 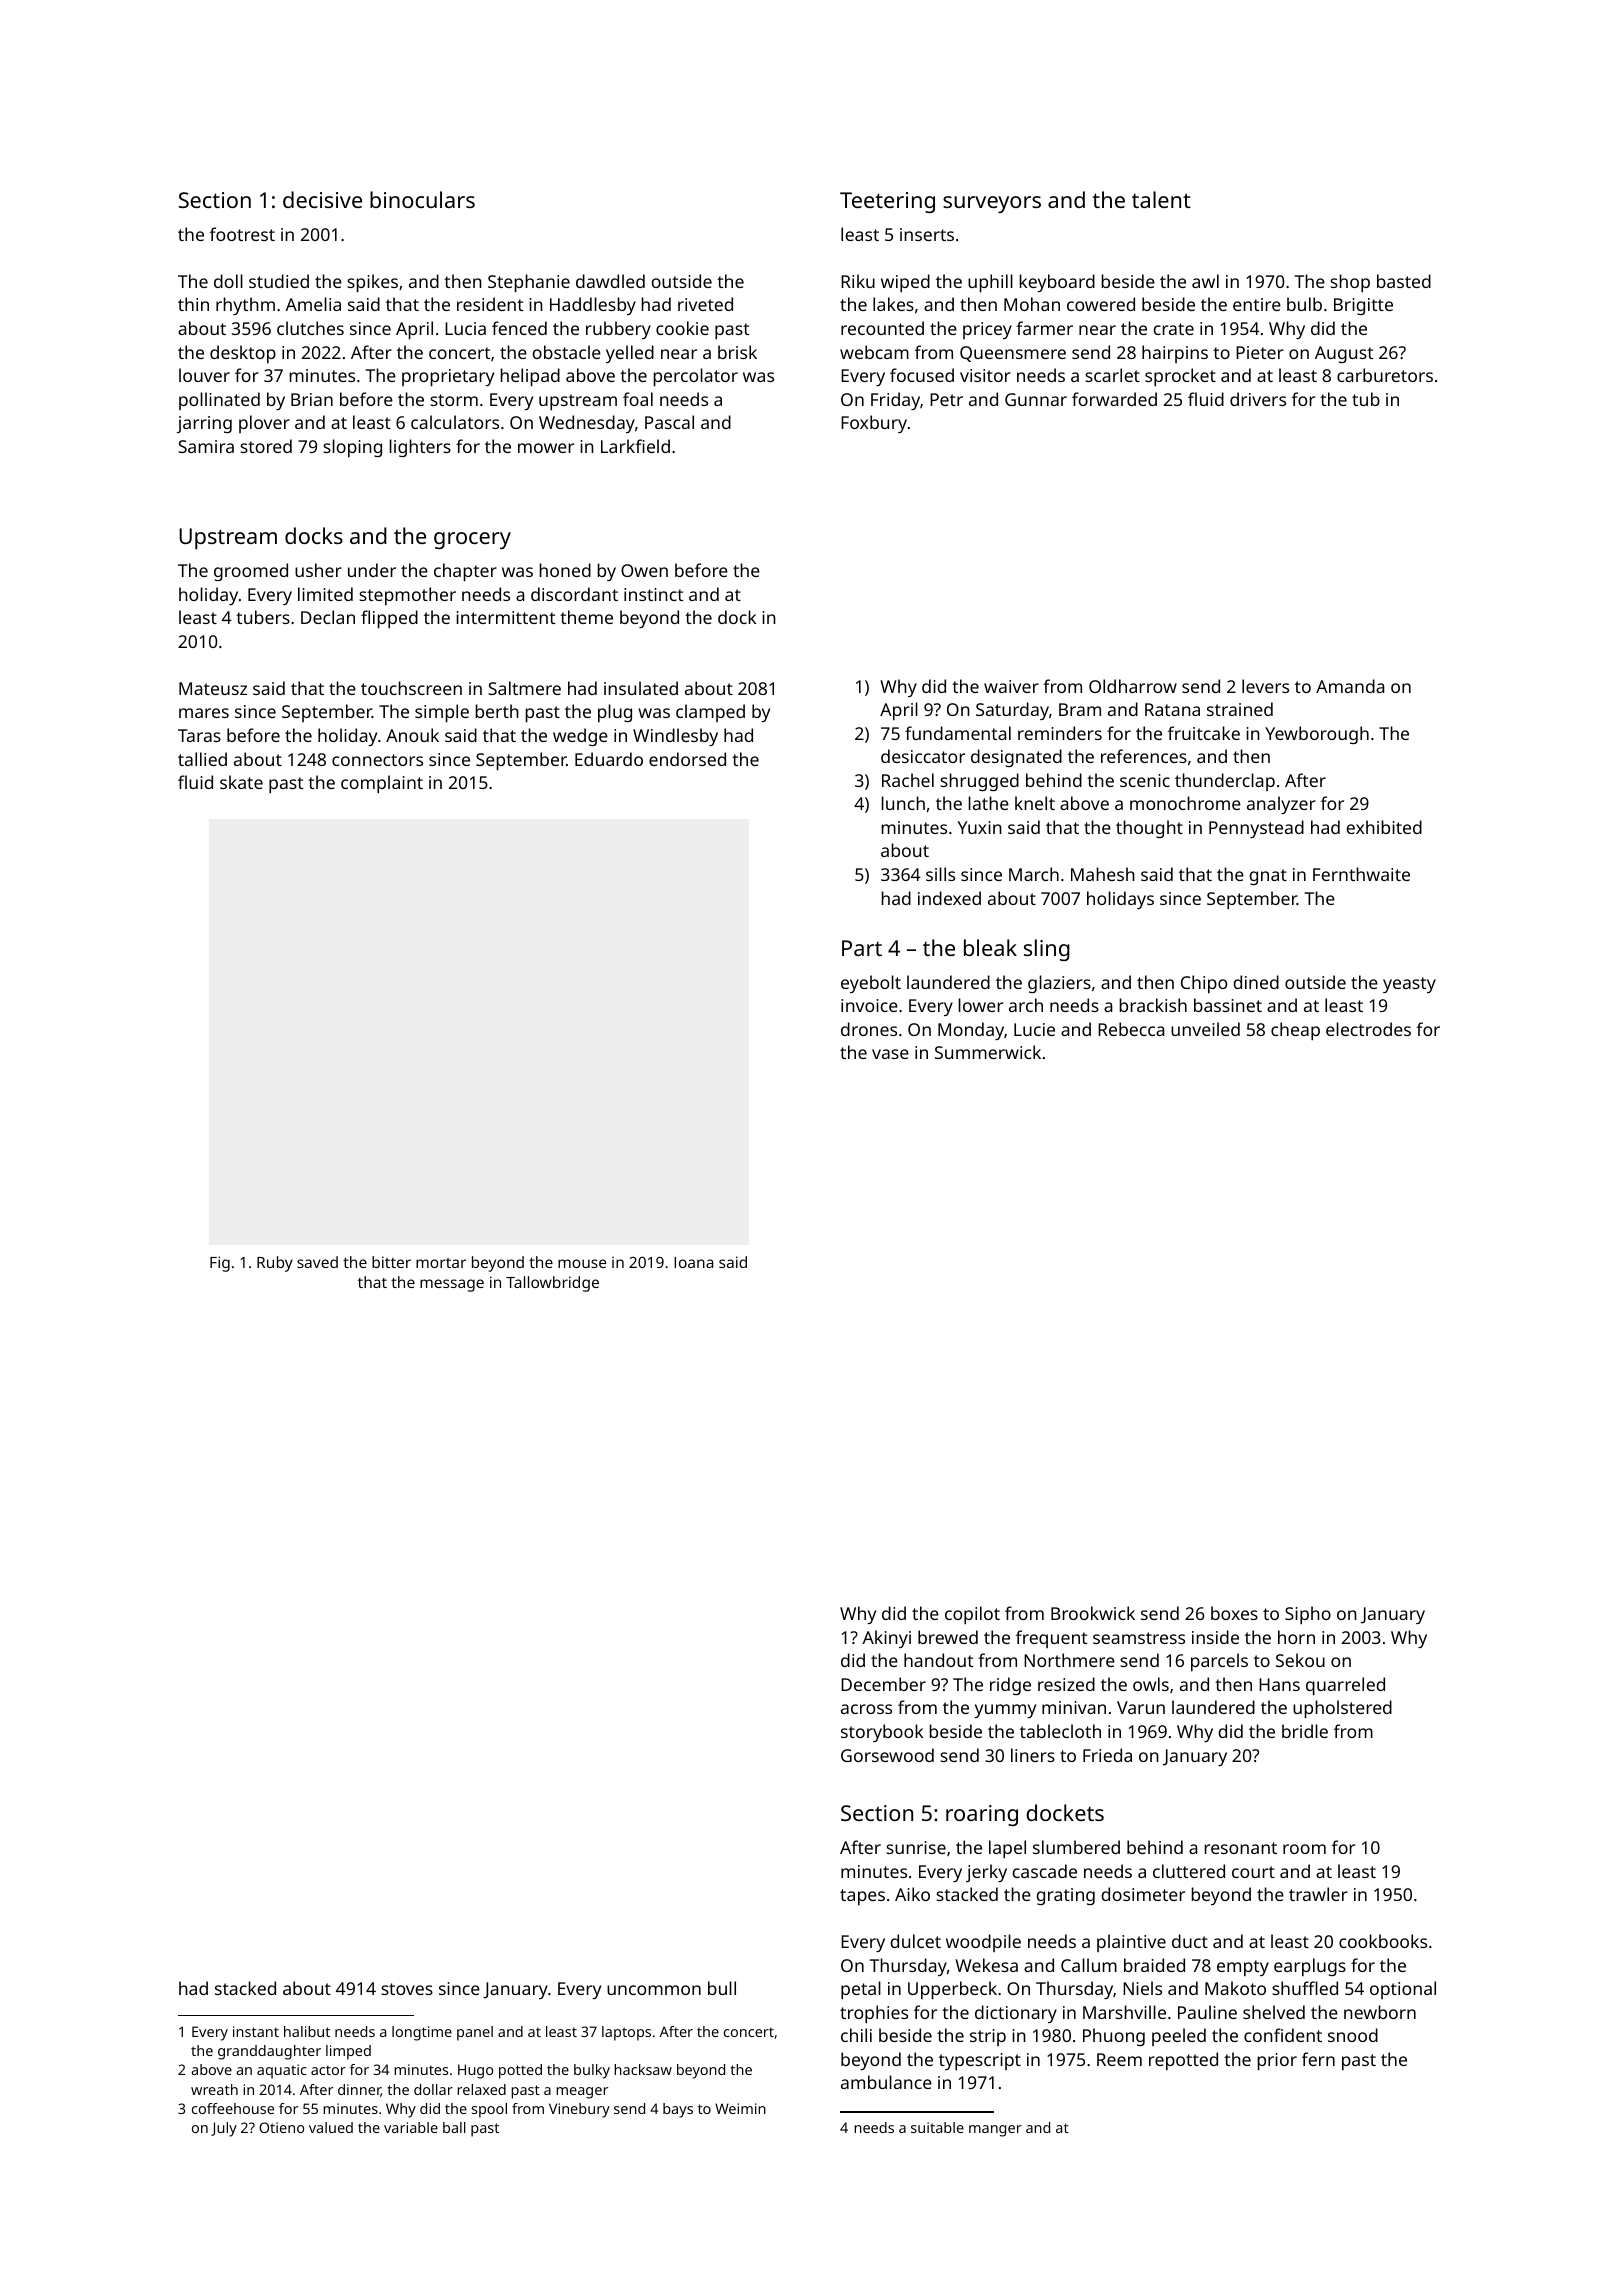 I want to click on ball, so click(x=454, y=2127).
